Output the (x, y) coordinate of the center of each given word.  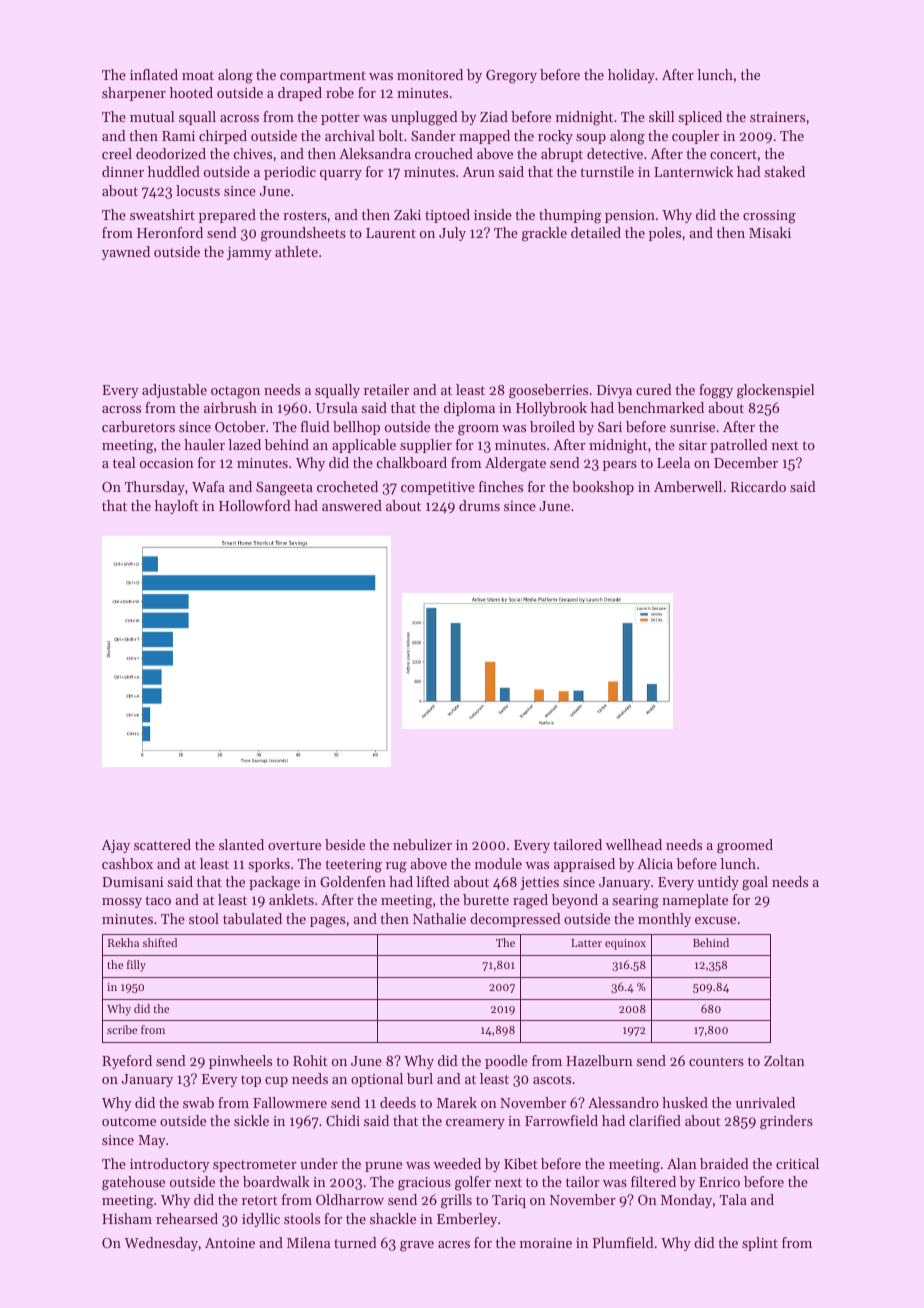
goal (755, 883)
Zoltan (784, 1060)
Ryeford (127, 1062)
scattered (162, 844)
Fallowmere (290, 1102)
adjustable (174, 391)
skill (661, 116)
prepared (227, 216)
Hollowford (255, 505)
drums (479, 505)
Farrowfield (561, 1120)
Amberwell (688, 486)
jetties (540, 883)
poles (665, 234)
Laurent (391, 233)
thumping (570, 216)
